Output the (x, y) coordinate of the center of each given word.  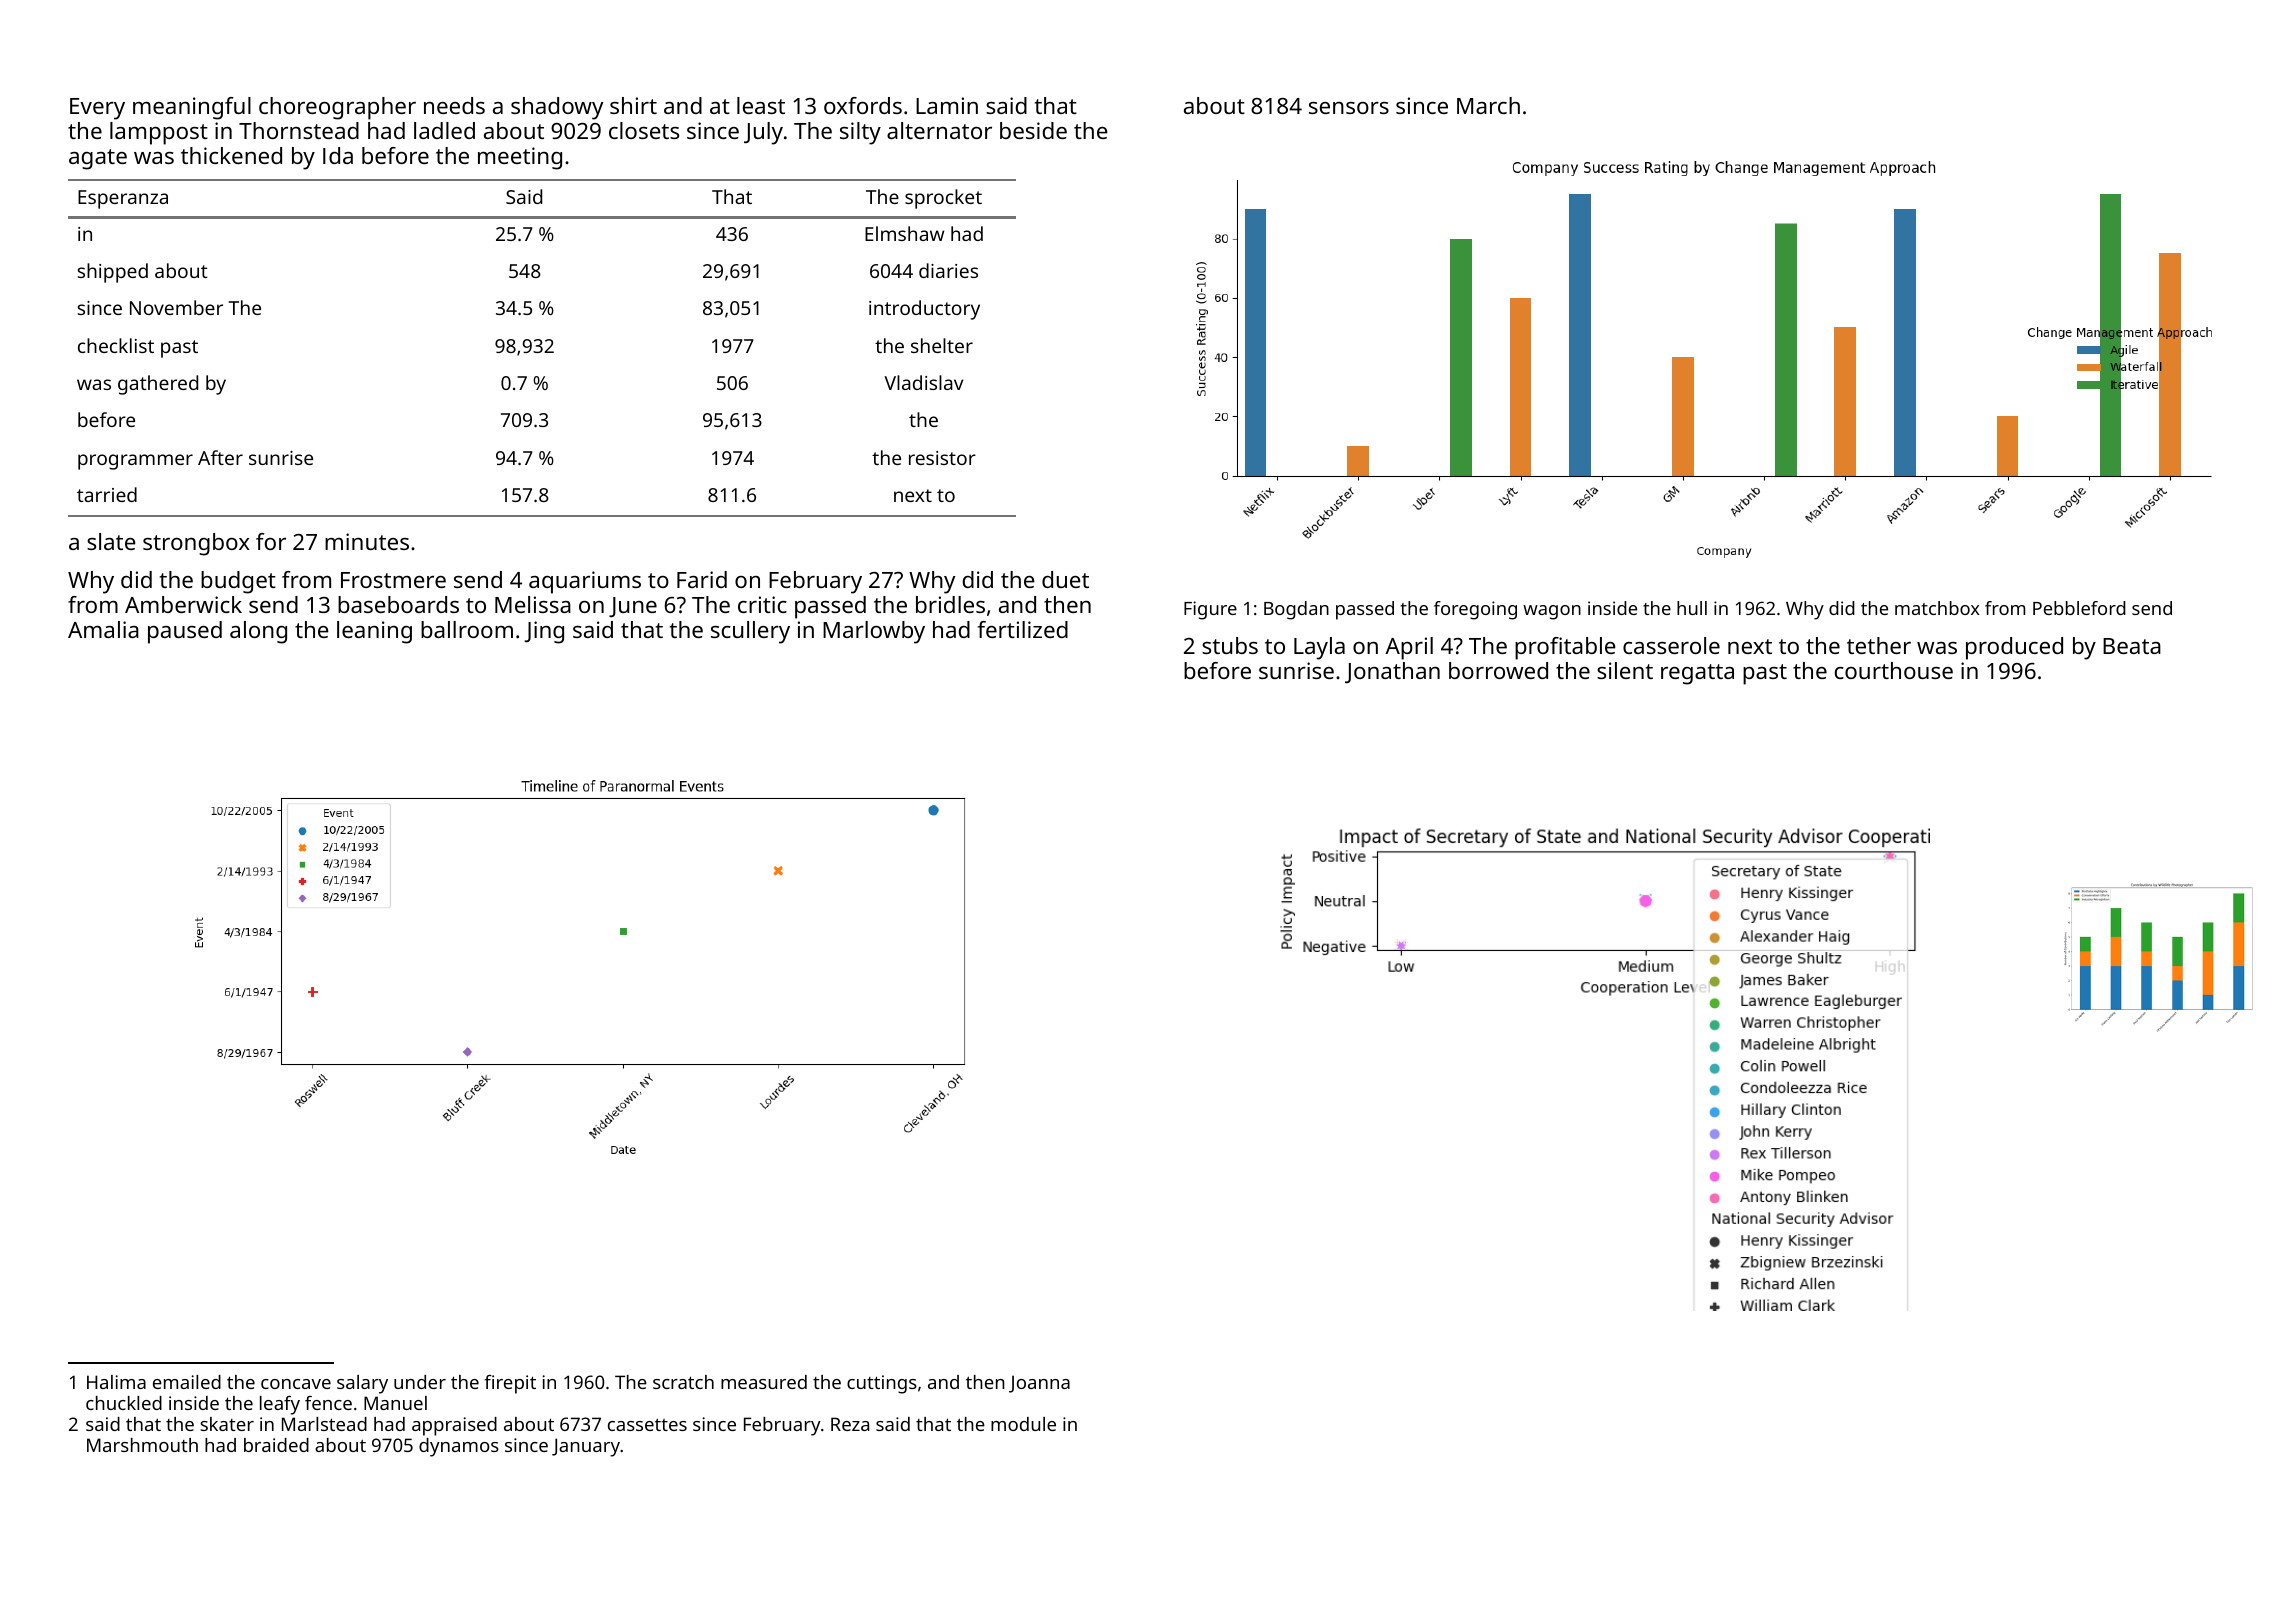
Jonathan (1392, 673)
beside (1033, 130)
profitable (1565, 648)
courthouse (1894, 670)
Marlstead (324, 1424)
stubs (1230, 645)
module (1023, 1424)
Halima (116, 1382)
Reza (850, 1424)
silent (1625, 670)
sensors (1349, 108)
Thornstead (299, 130)
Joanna (1039, 1384)
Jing (544, 632)
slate (111, 541)
